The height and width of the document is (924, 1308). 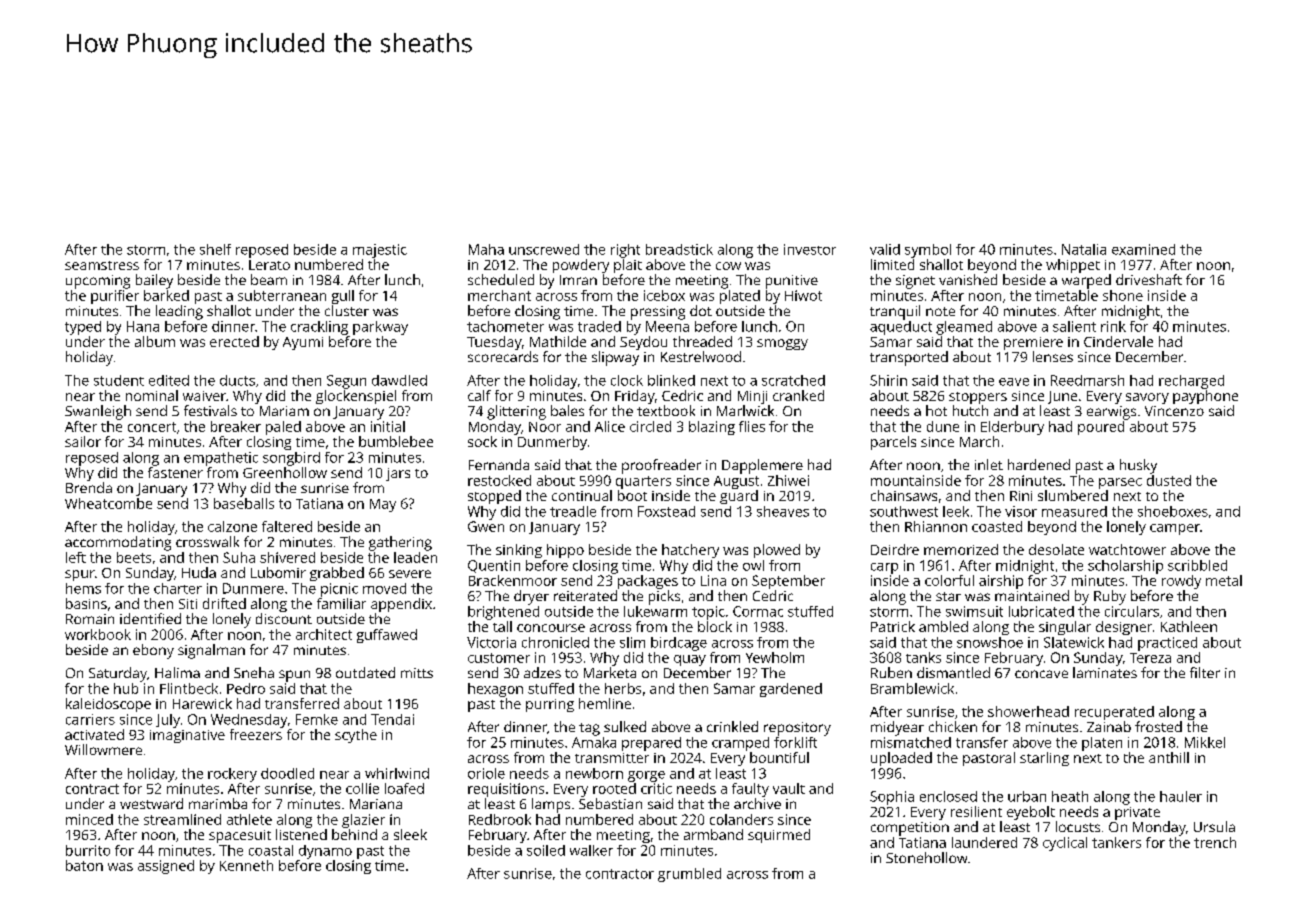 What do you see at coordinates (904, 511) in the document?
I see `southwest` at bounding box center [904, 511].
